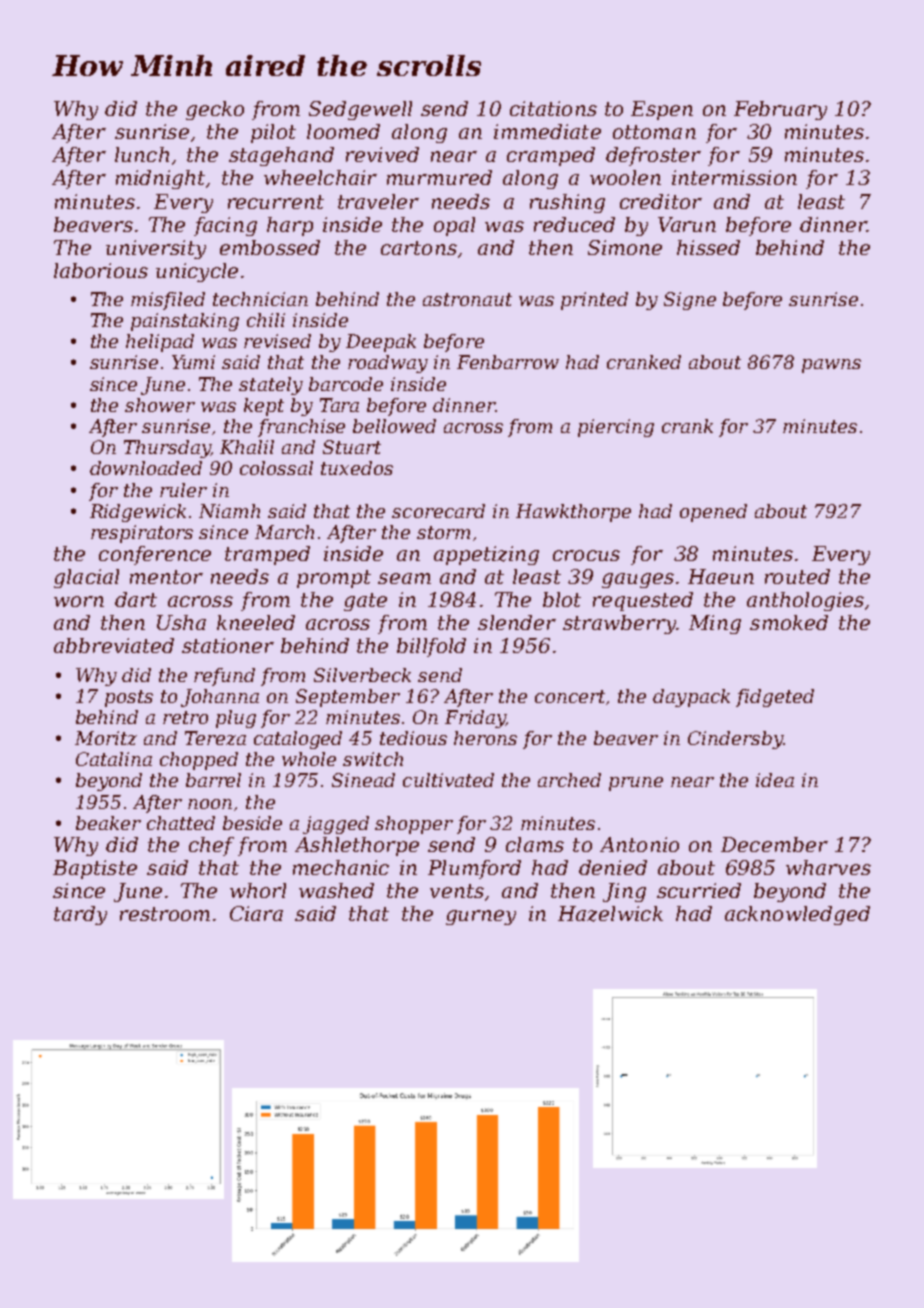 Image resolution: width=924 pixels, height=1308 pixels. I want to click on Hazelwick, so click(610, 914).
